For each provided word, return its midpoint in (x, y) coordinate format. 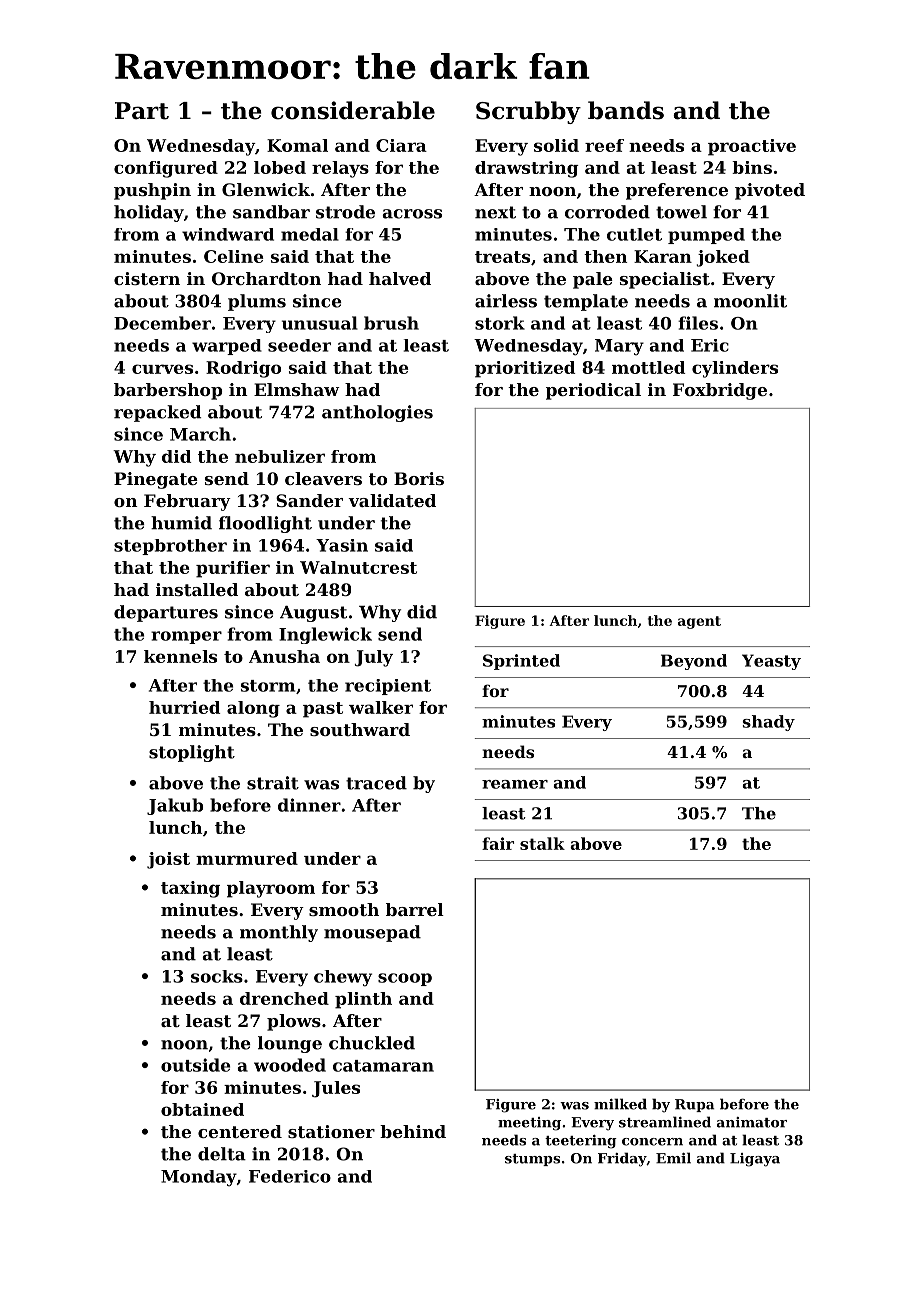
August (313, 614)
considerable (353, 110)
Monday (199, 1178)
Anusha (284, 656)
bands (626, 110)
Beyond (694, 662)
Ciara (401, 145)
